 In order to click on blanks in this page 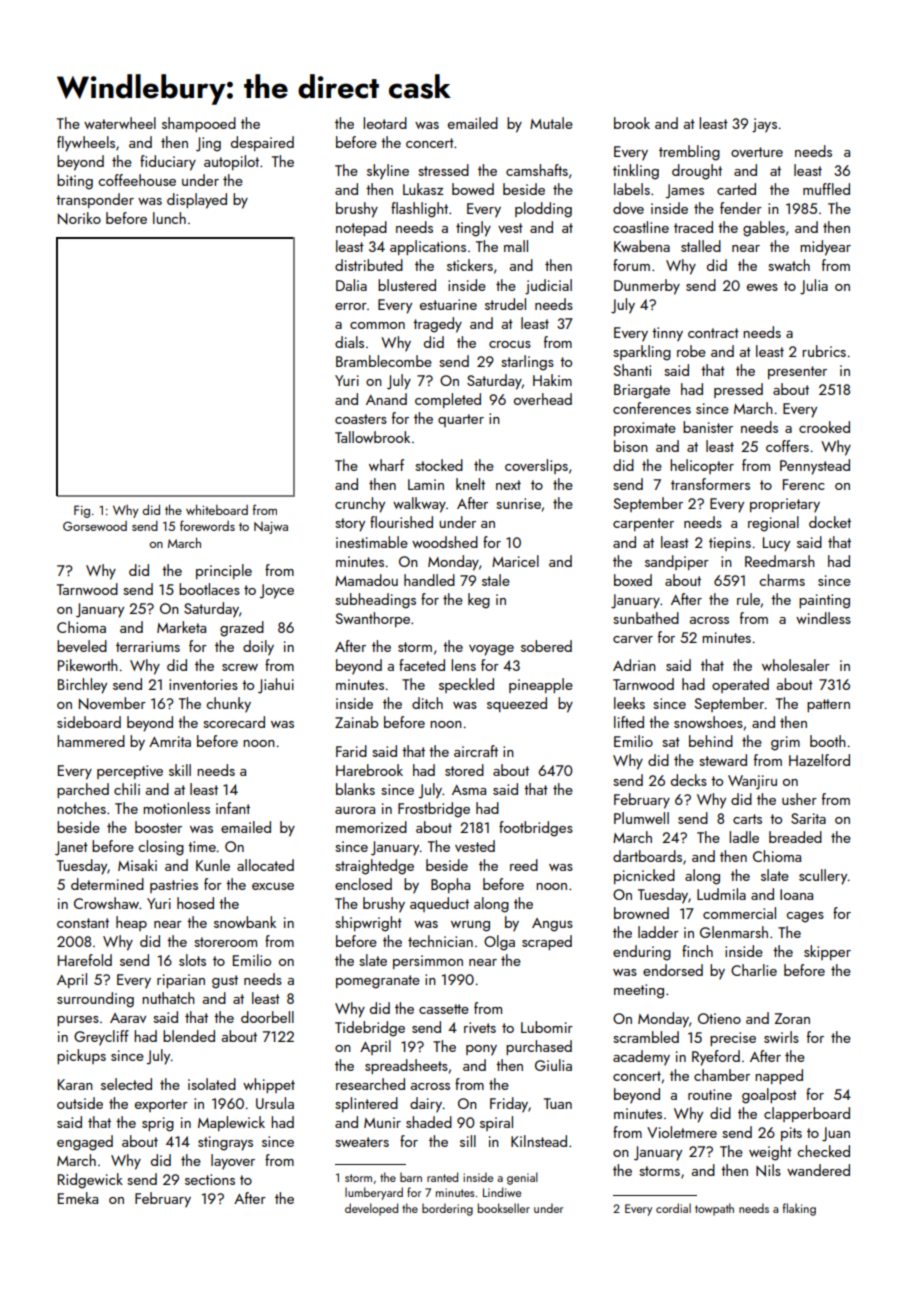, I will do `click(355, 789)`.
